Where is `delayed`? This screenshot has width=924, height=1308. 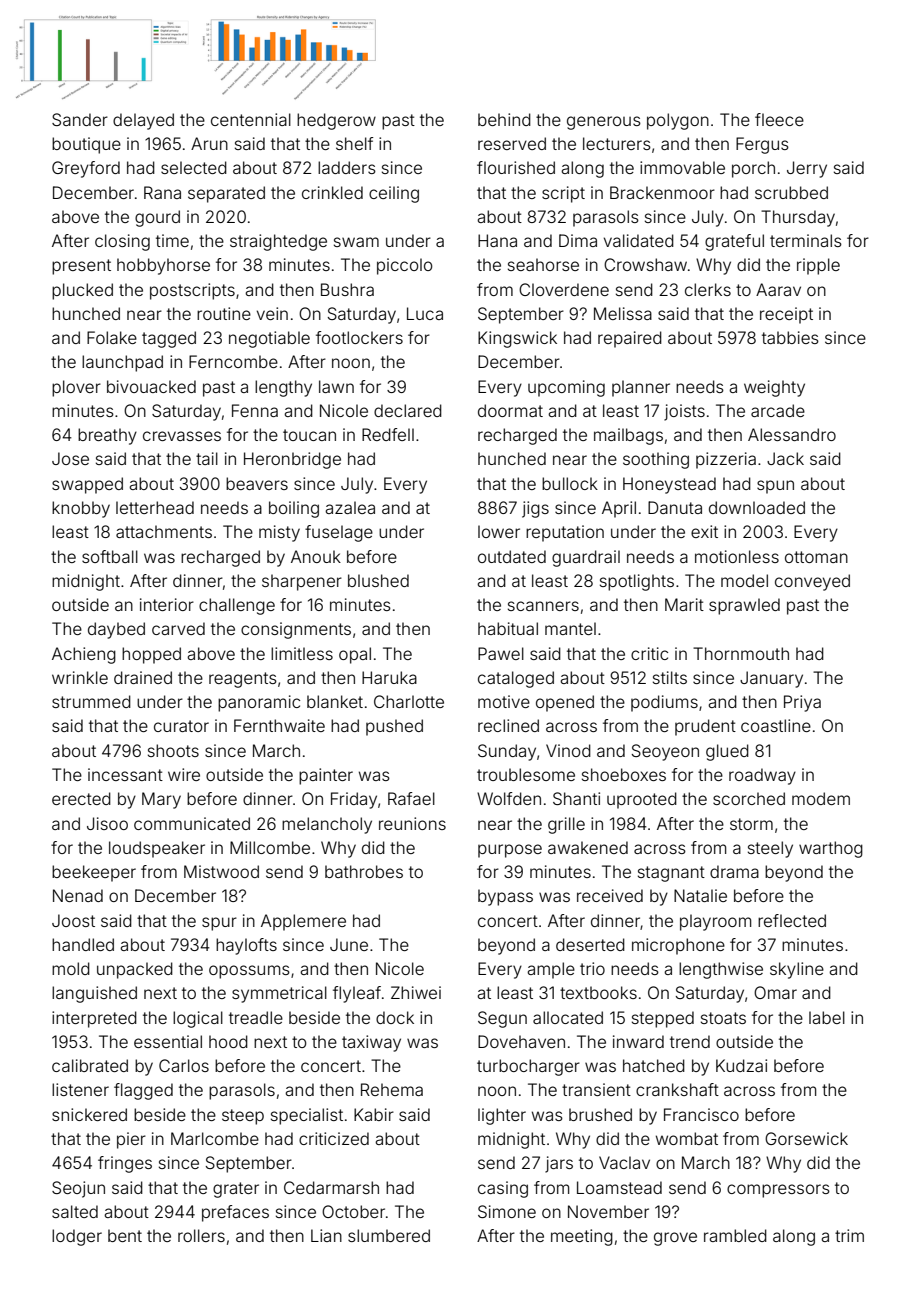
delayed is located at coordinates (143, 121).
